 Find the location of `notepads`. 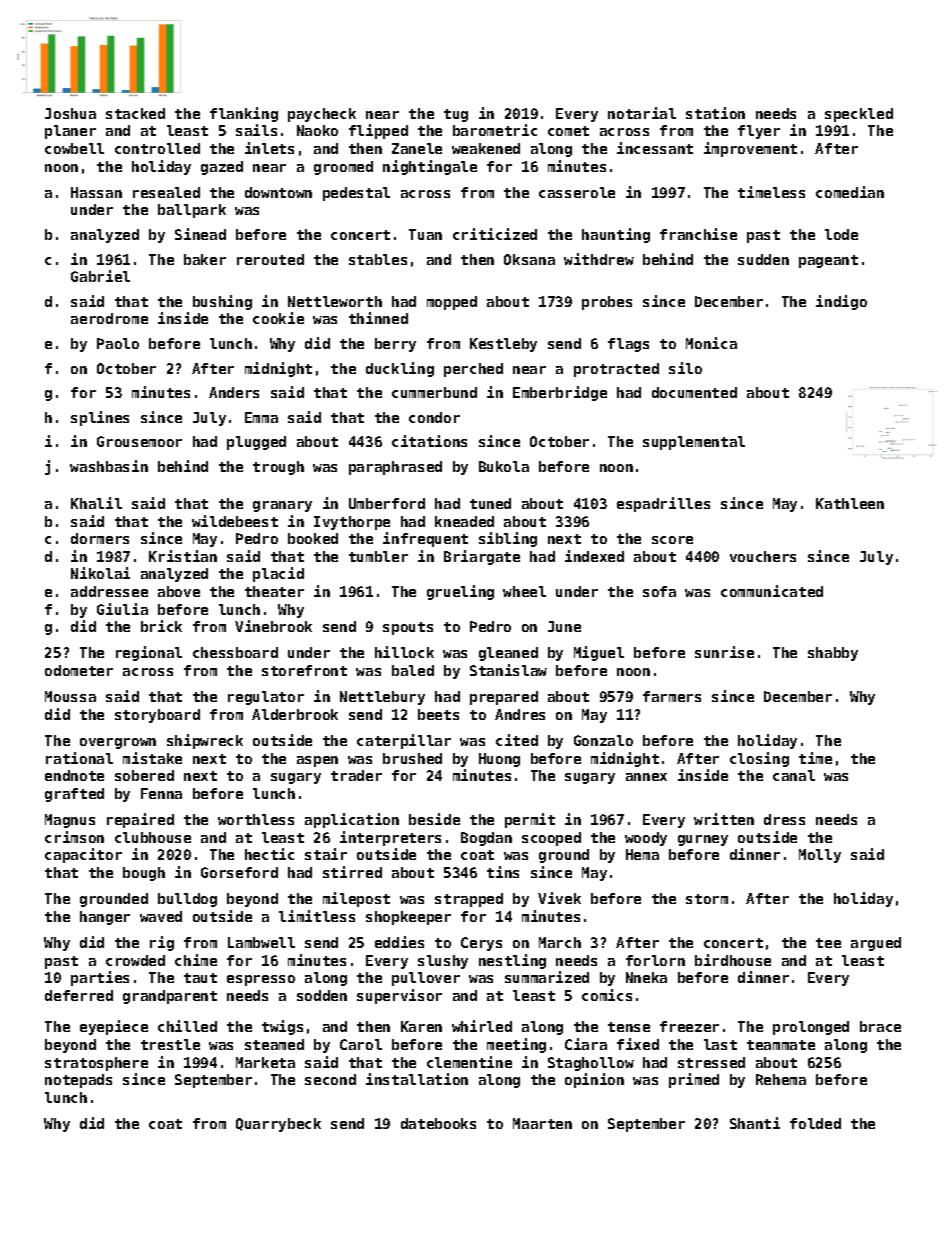

notepads is located at coordinates (78, 1081).
